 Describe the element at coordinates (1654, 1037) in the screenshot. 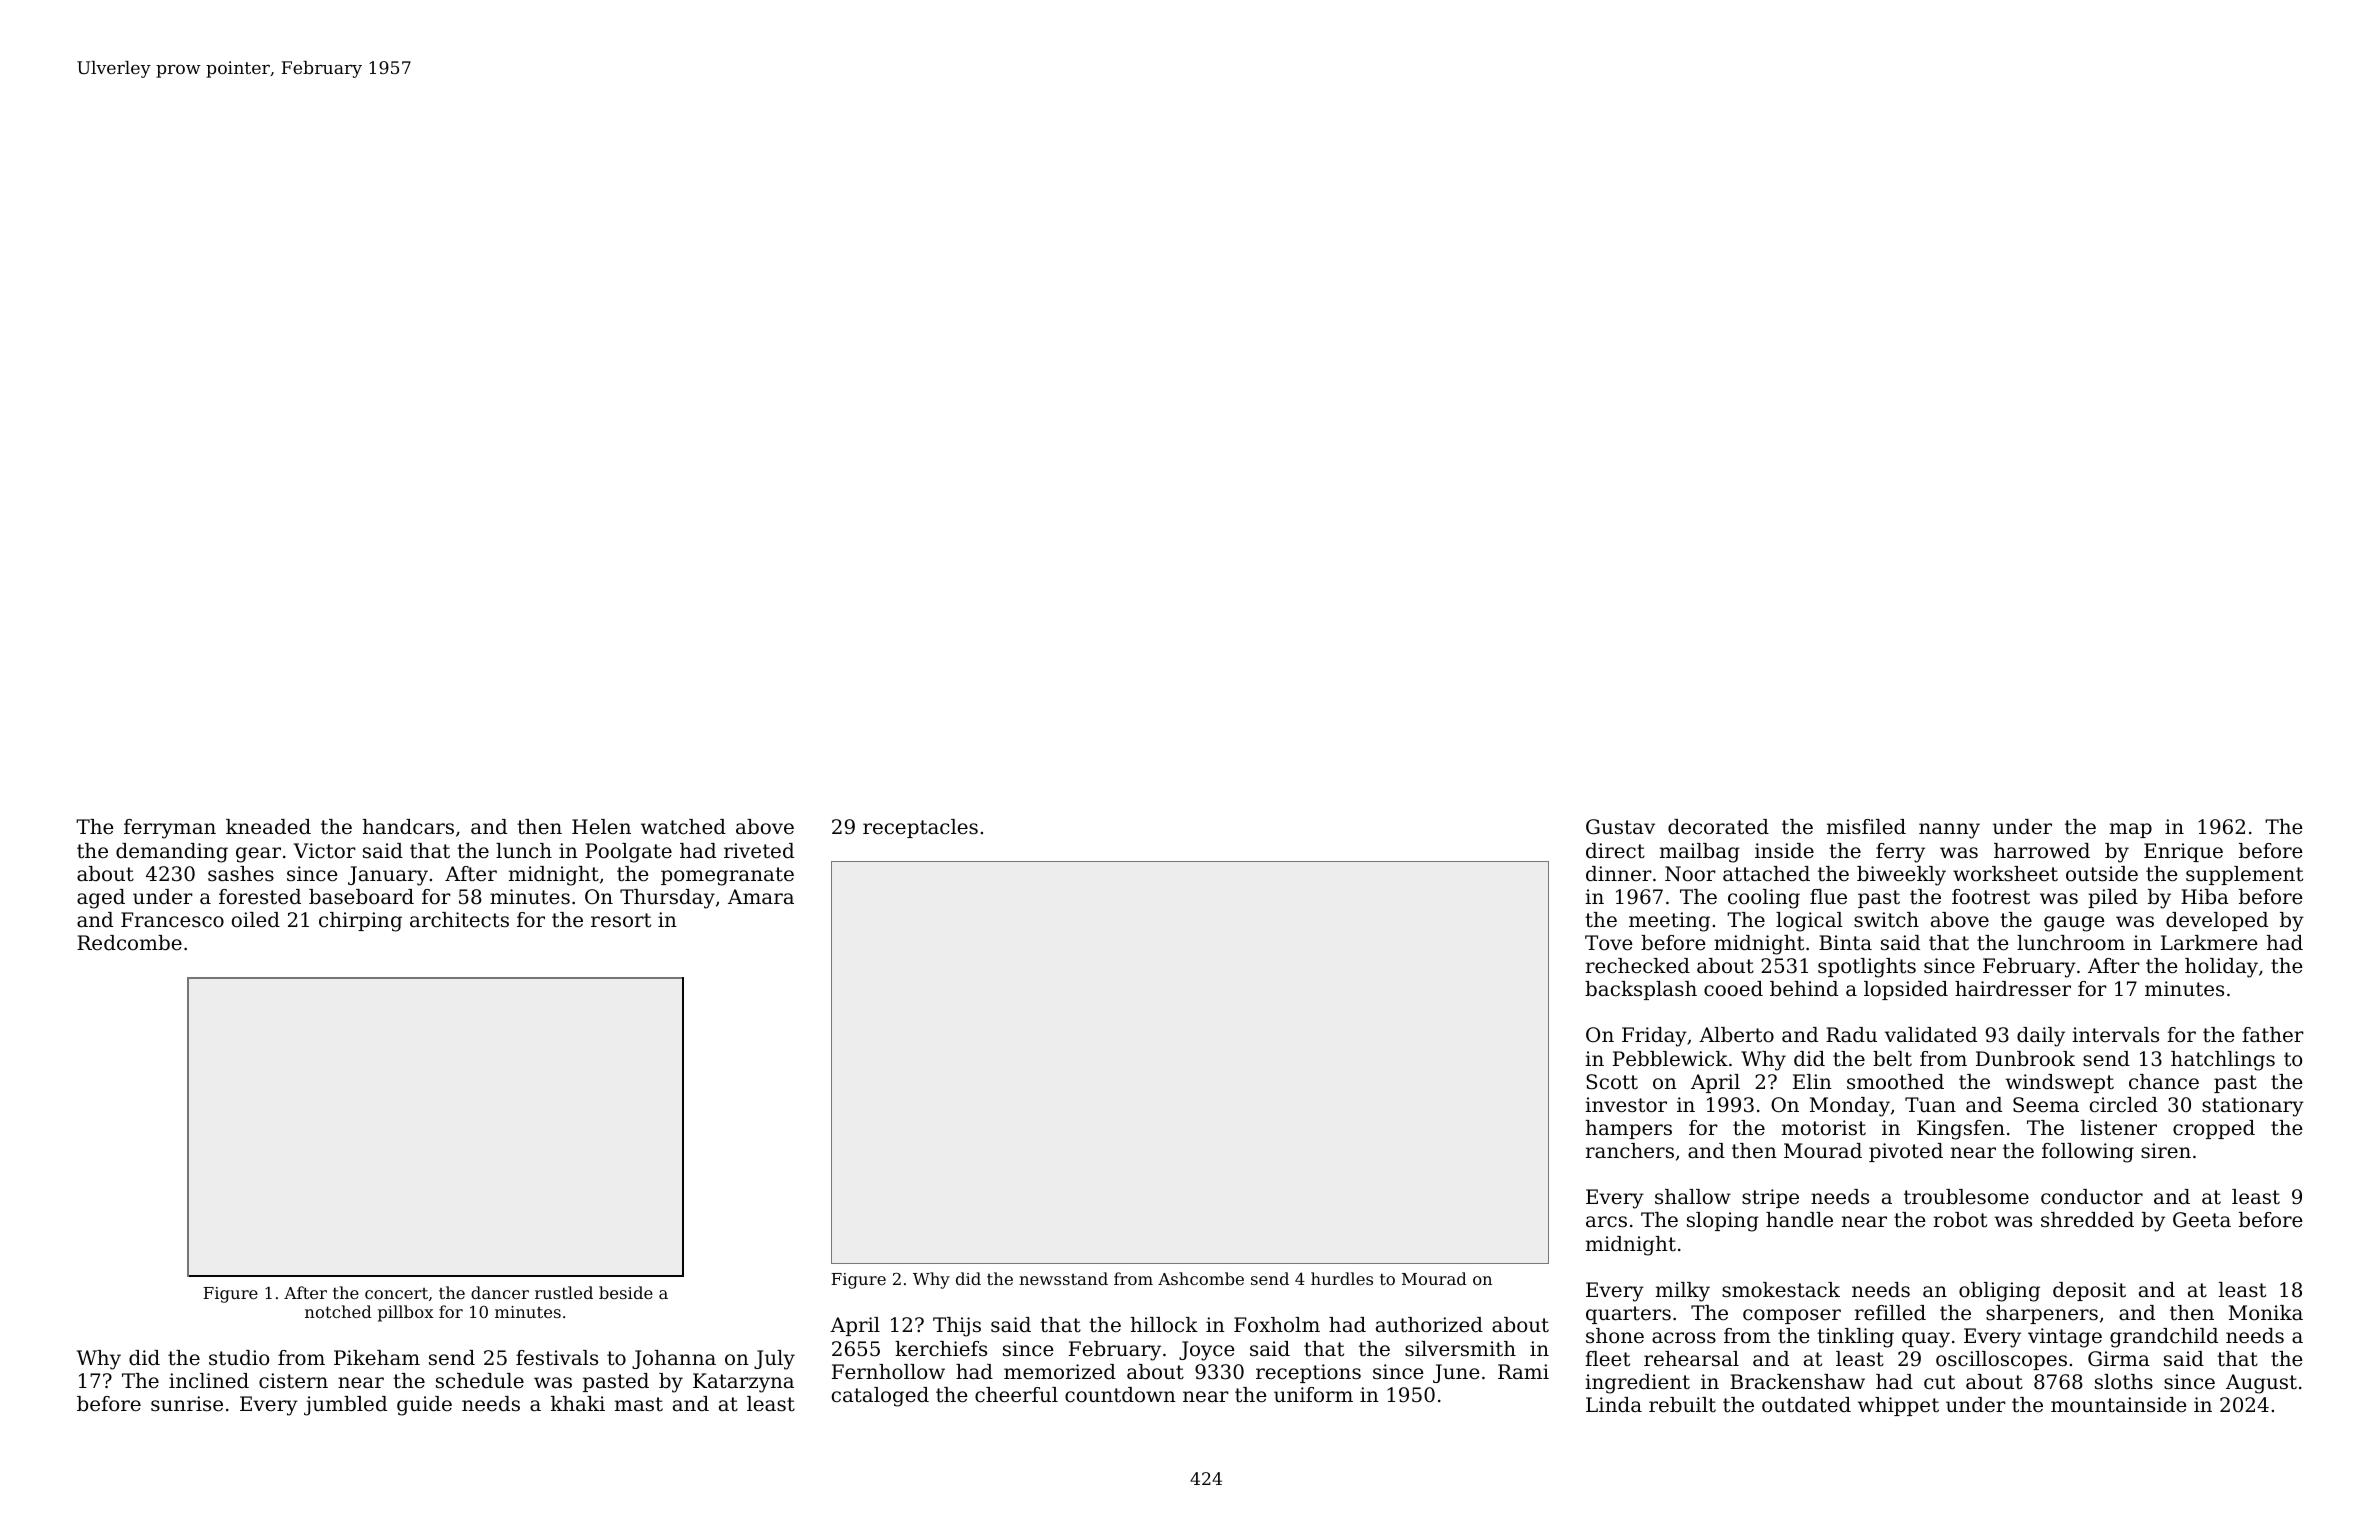

I see `Friday` at that location.
